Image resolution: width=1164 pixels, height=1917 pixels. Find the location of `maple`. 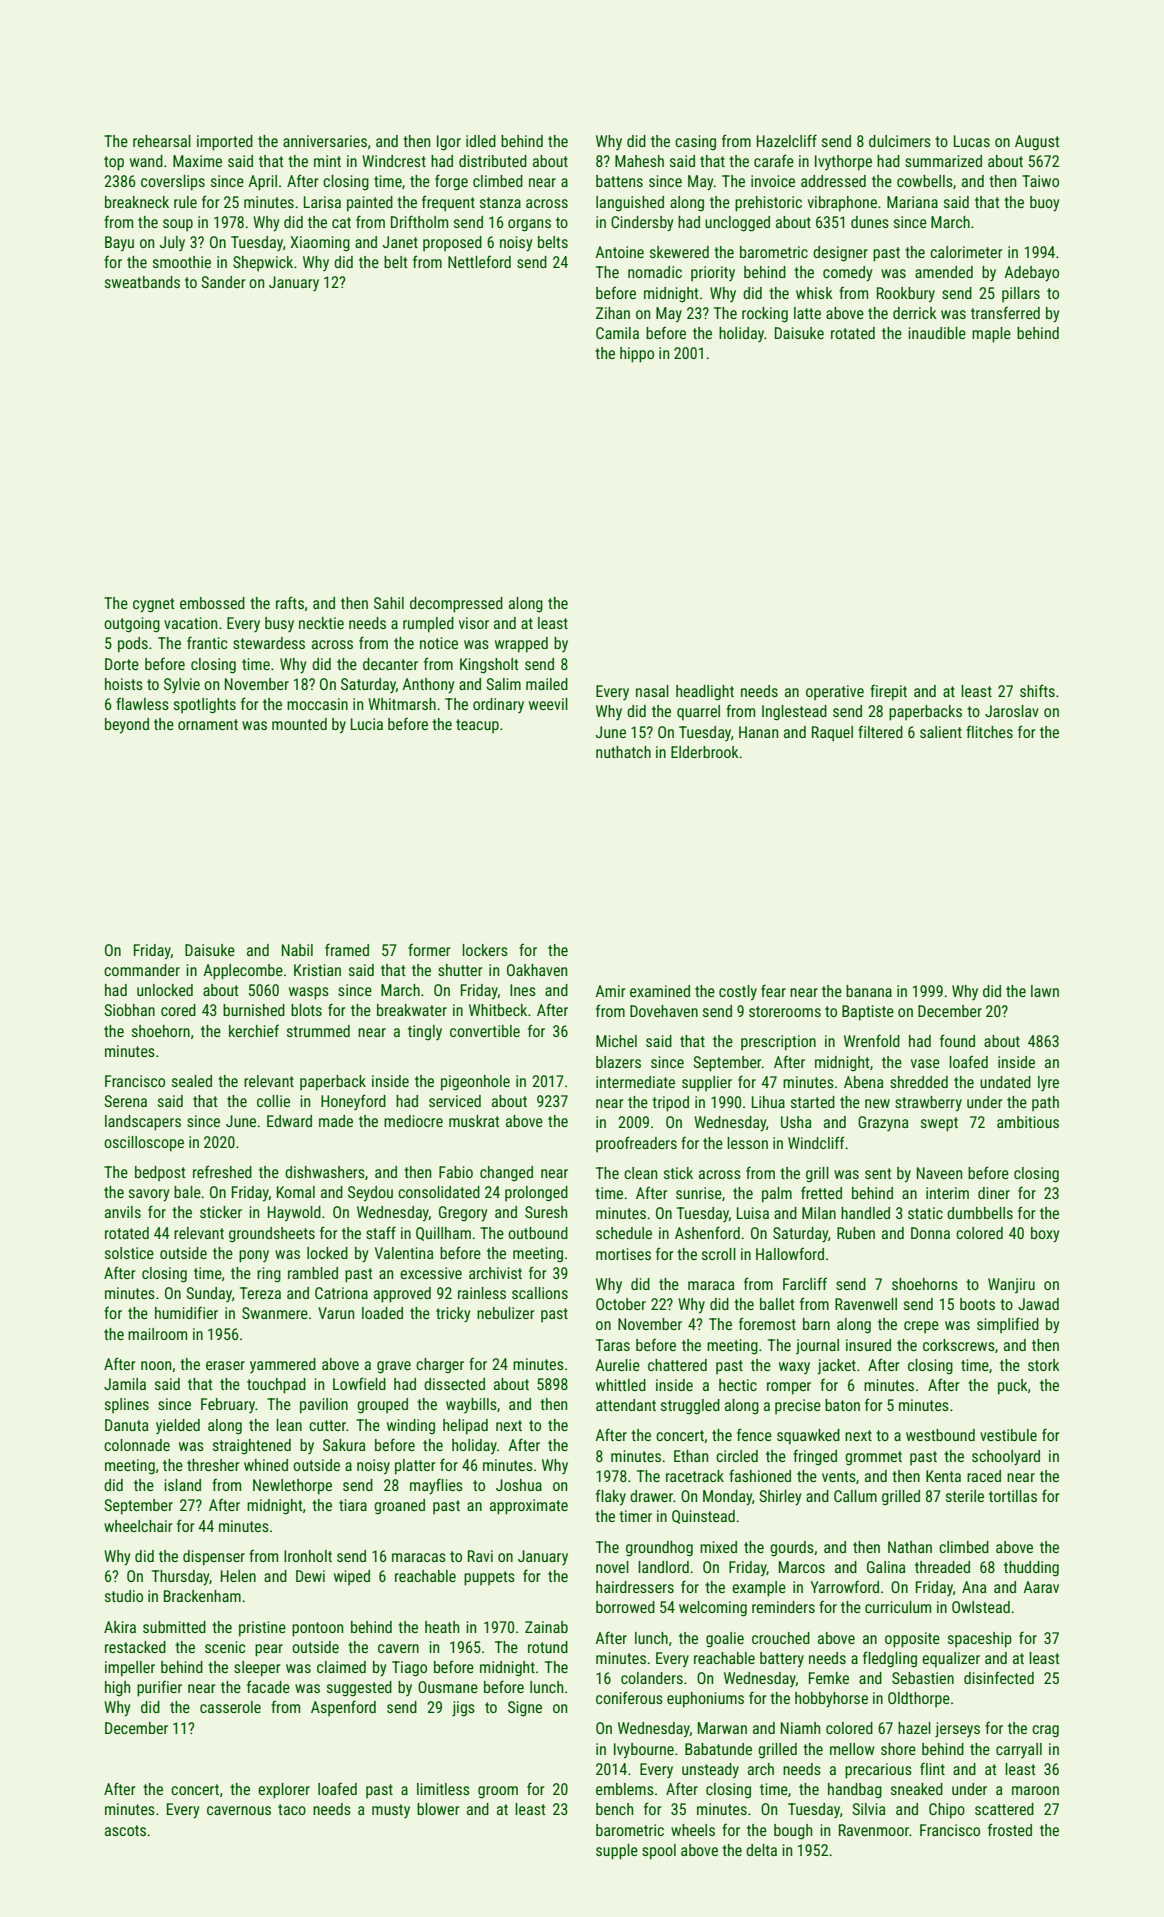

maple is located at coordinates (991, 335).
